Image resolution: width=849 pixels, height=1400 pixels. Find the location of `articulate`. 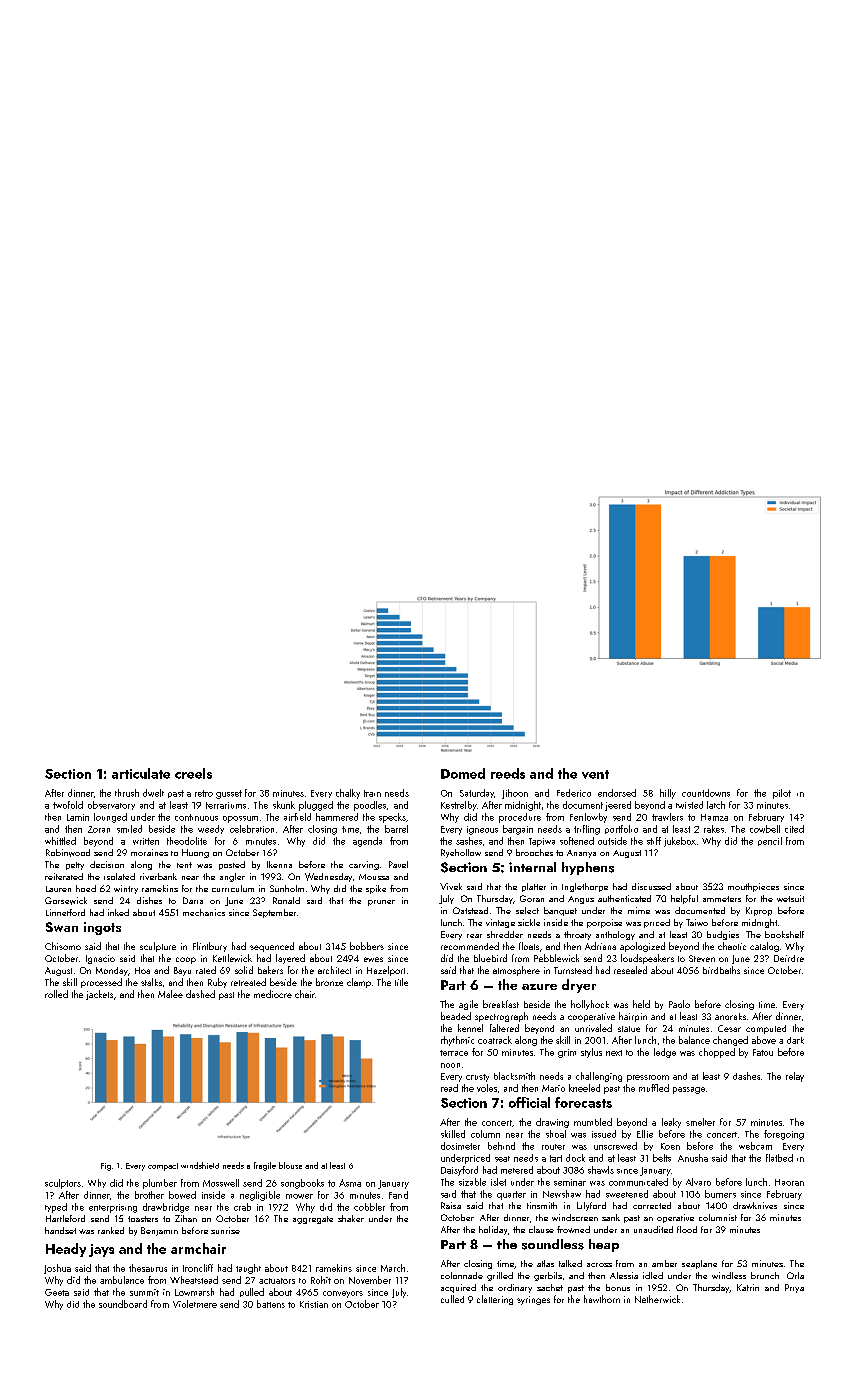

articulate is located at coordinates (141, 773).
